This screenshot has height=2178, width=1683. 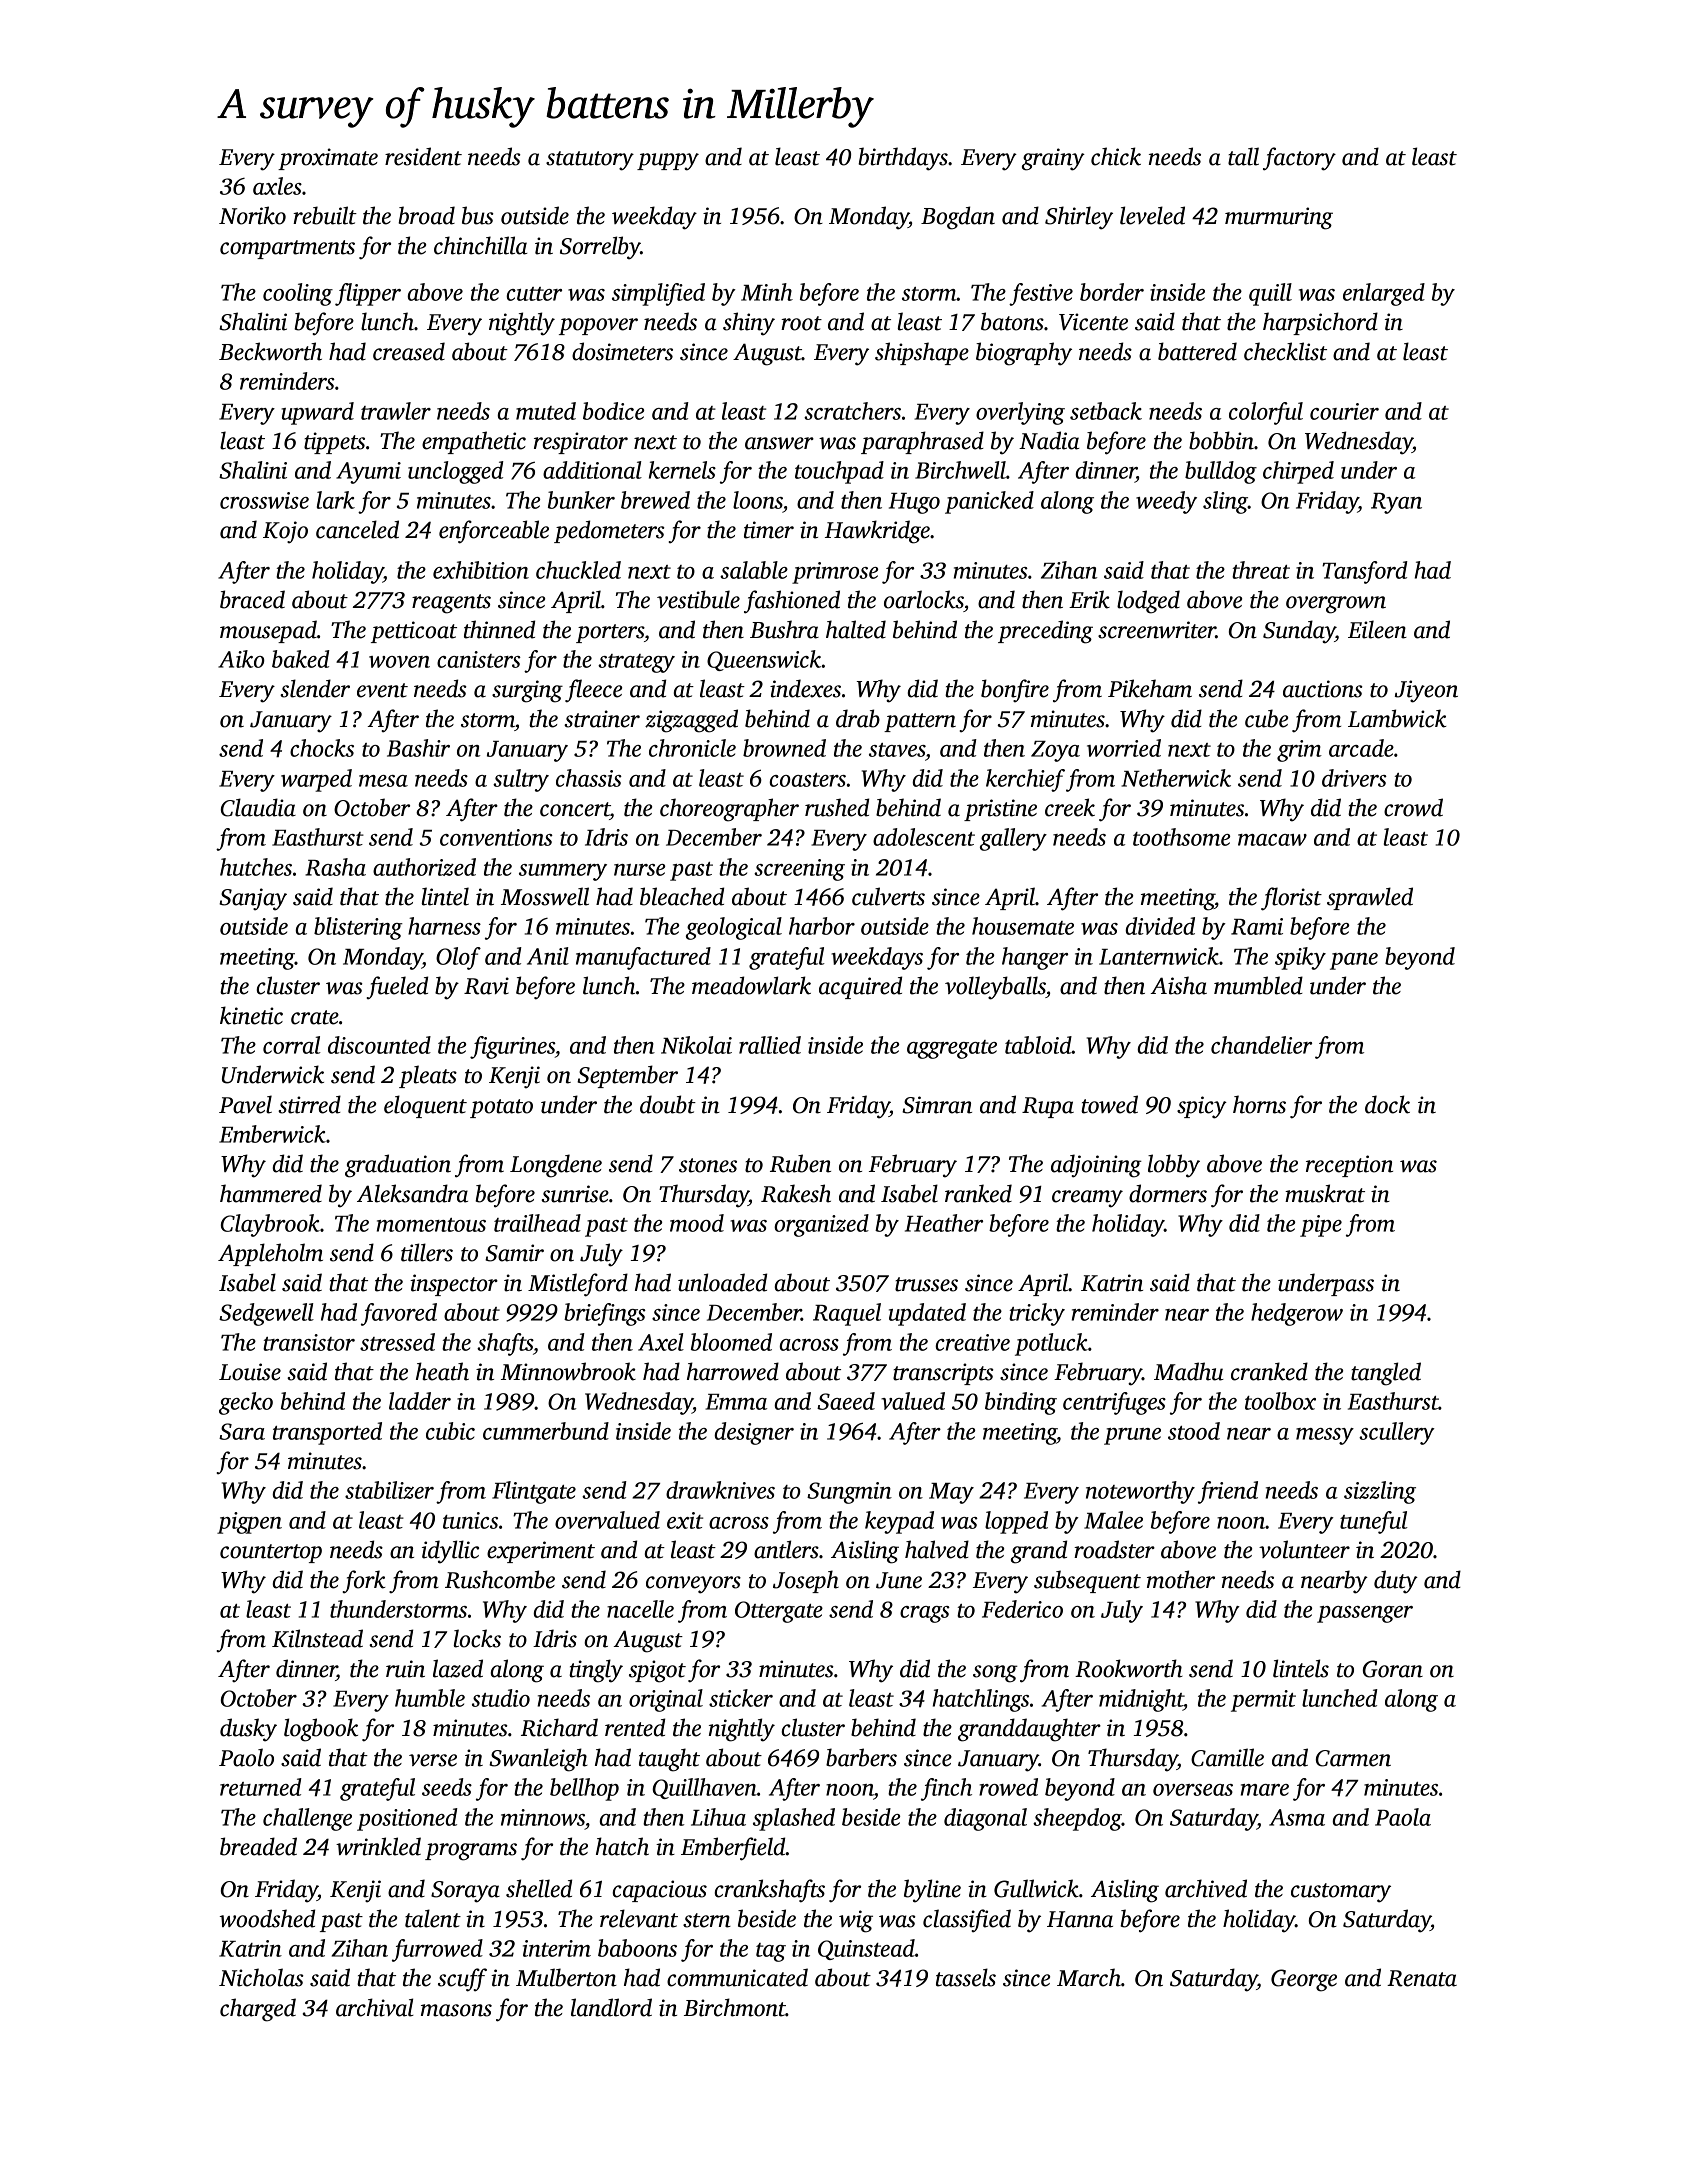 I want to click on charged, so click(x=258, y=2010).
